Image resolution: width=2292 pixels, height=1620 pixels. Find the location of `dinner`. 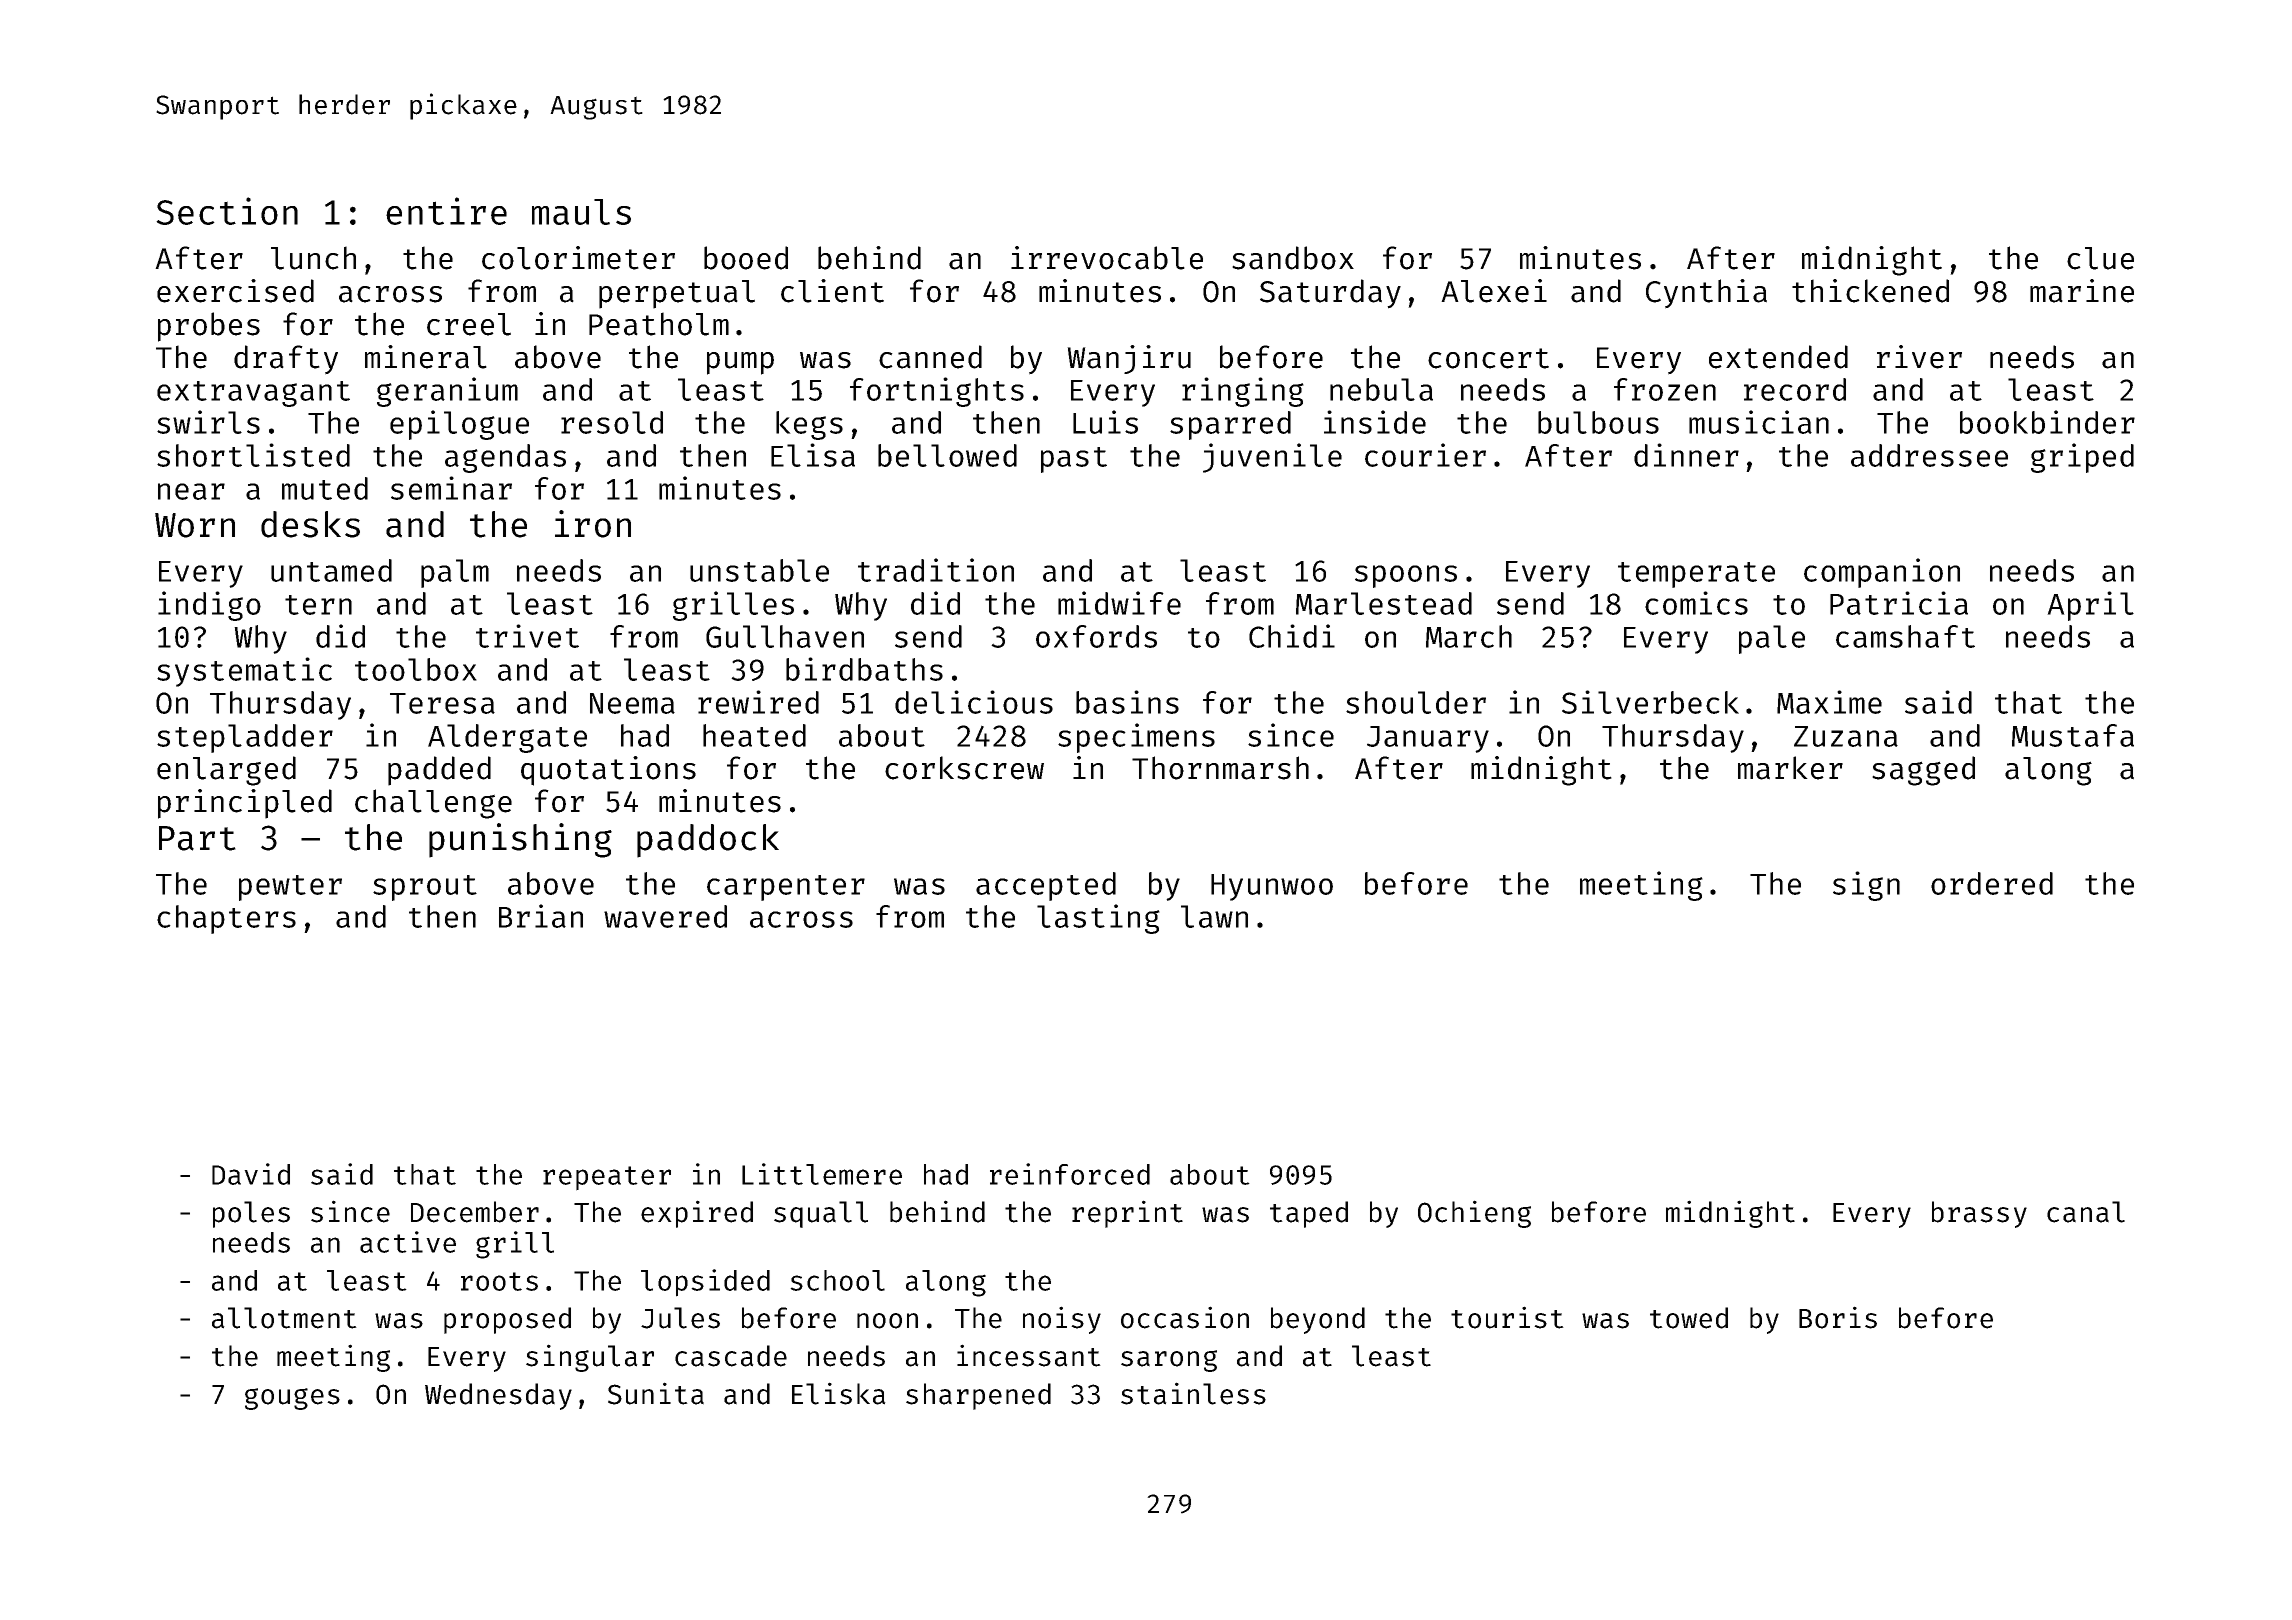

dinner is located at coordinates (1686, 455).
